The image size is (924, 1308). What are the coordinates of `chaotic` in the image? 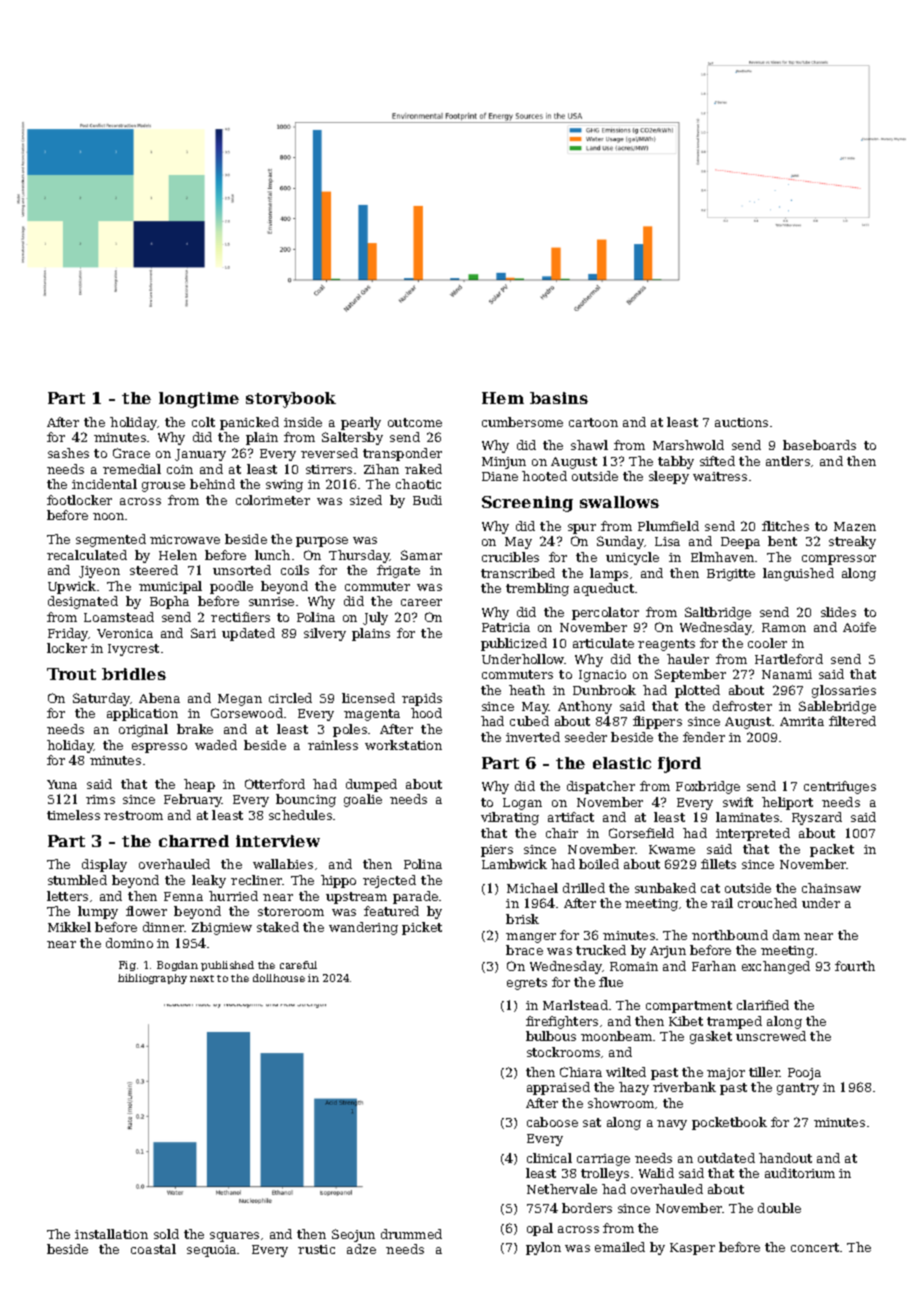 It's located at (418, 484).
